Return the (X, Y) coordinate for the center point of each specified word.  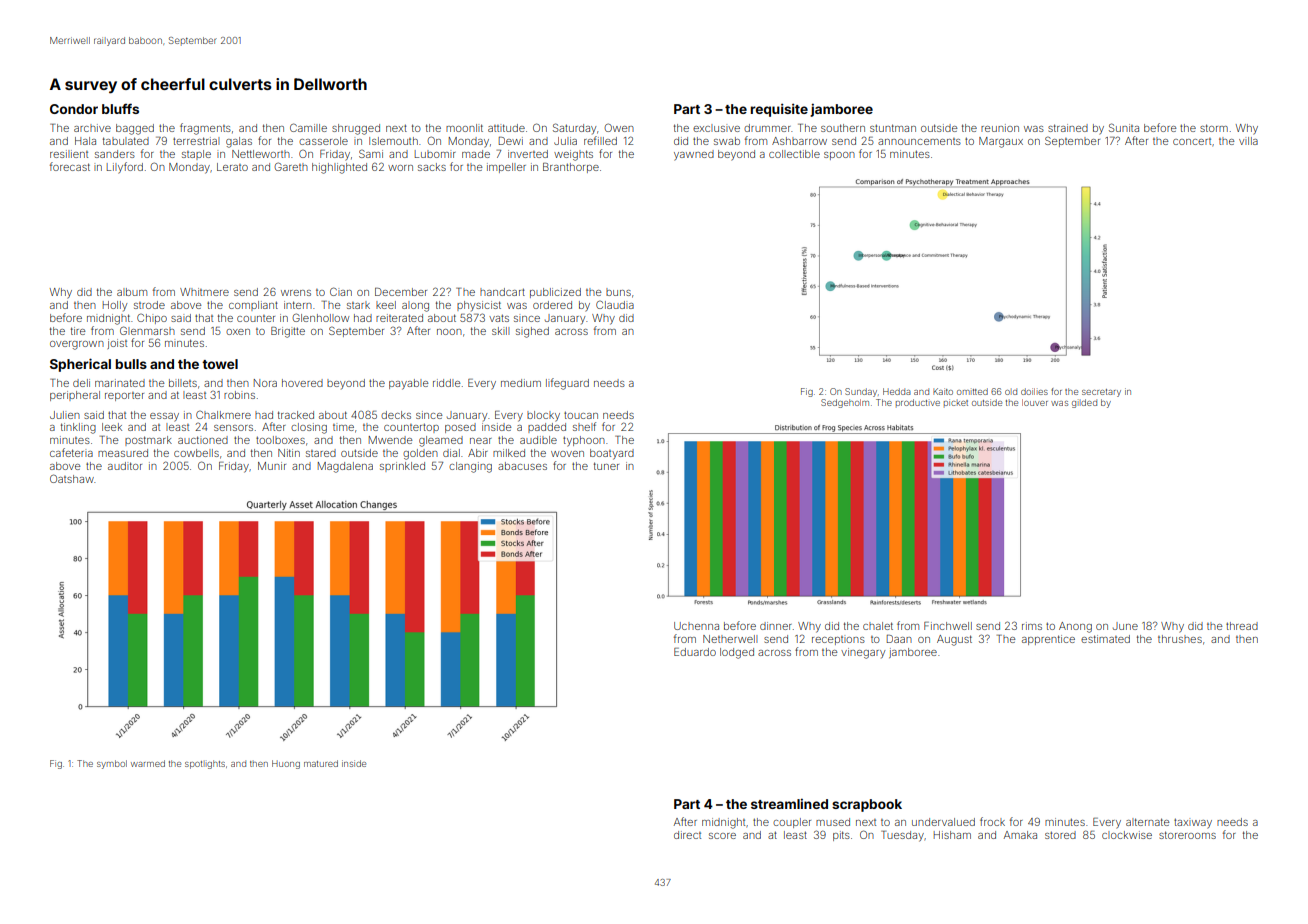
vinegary (863, 653)
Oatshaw (72, 478)
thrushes (1180, 639)
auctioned (203, 440)
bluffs (120, 108)
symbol (112, 764)
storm (1214, 128)
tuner (606, 466)
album (132, 292)
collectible (794, 154)
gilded (1084, 403)
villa (1248, 141)
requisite (779, 110)
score (722, 836)
